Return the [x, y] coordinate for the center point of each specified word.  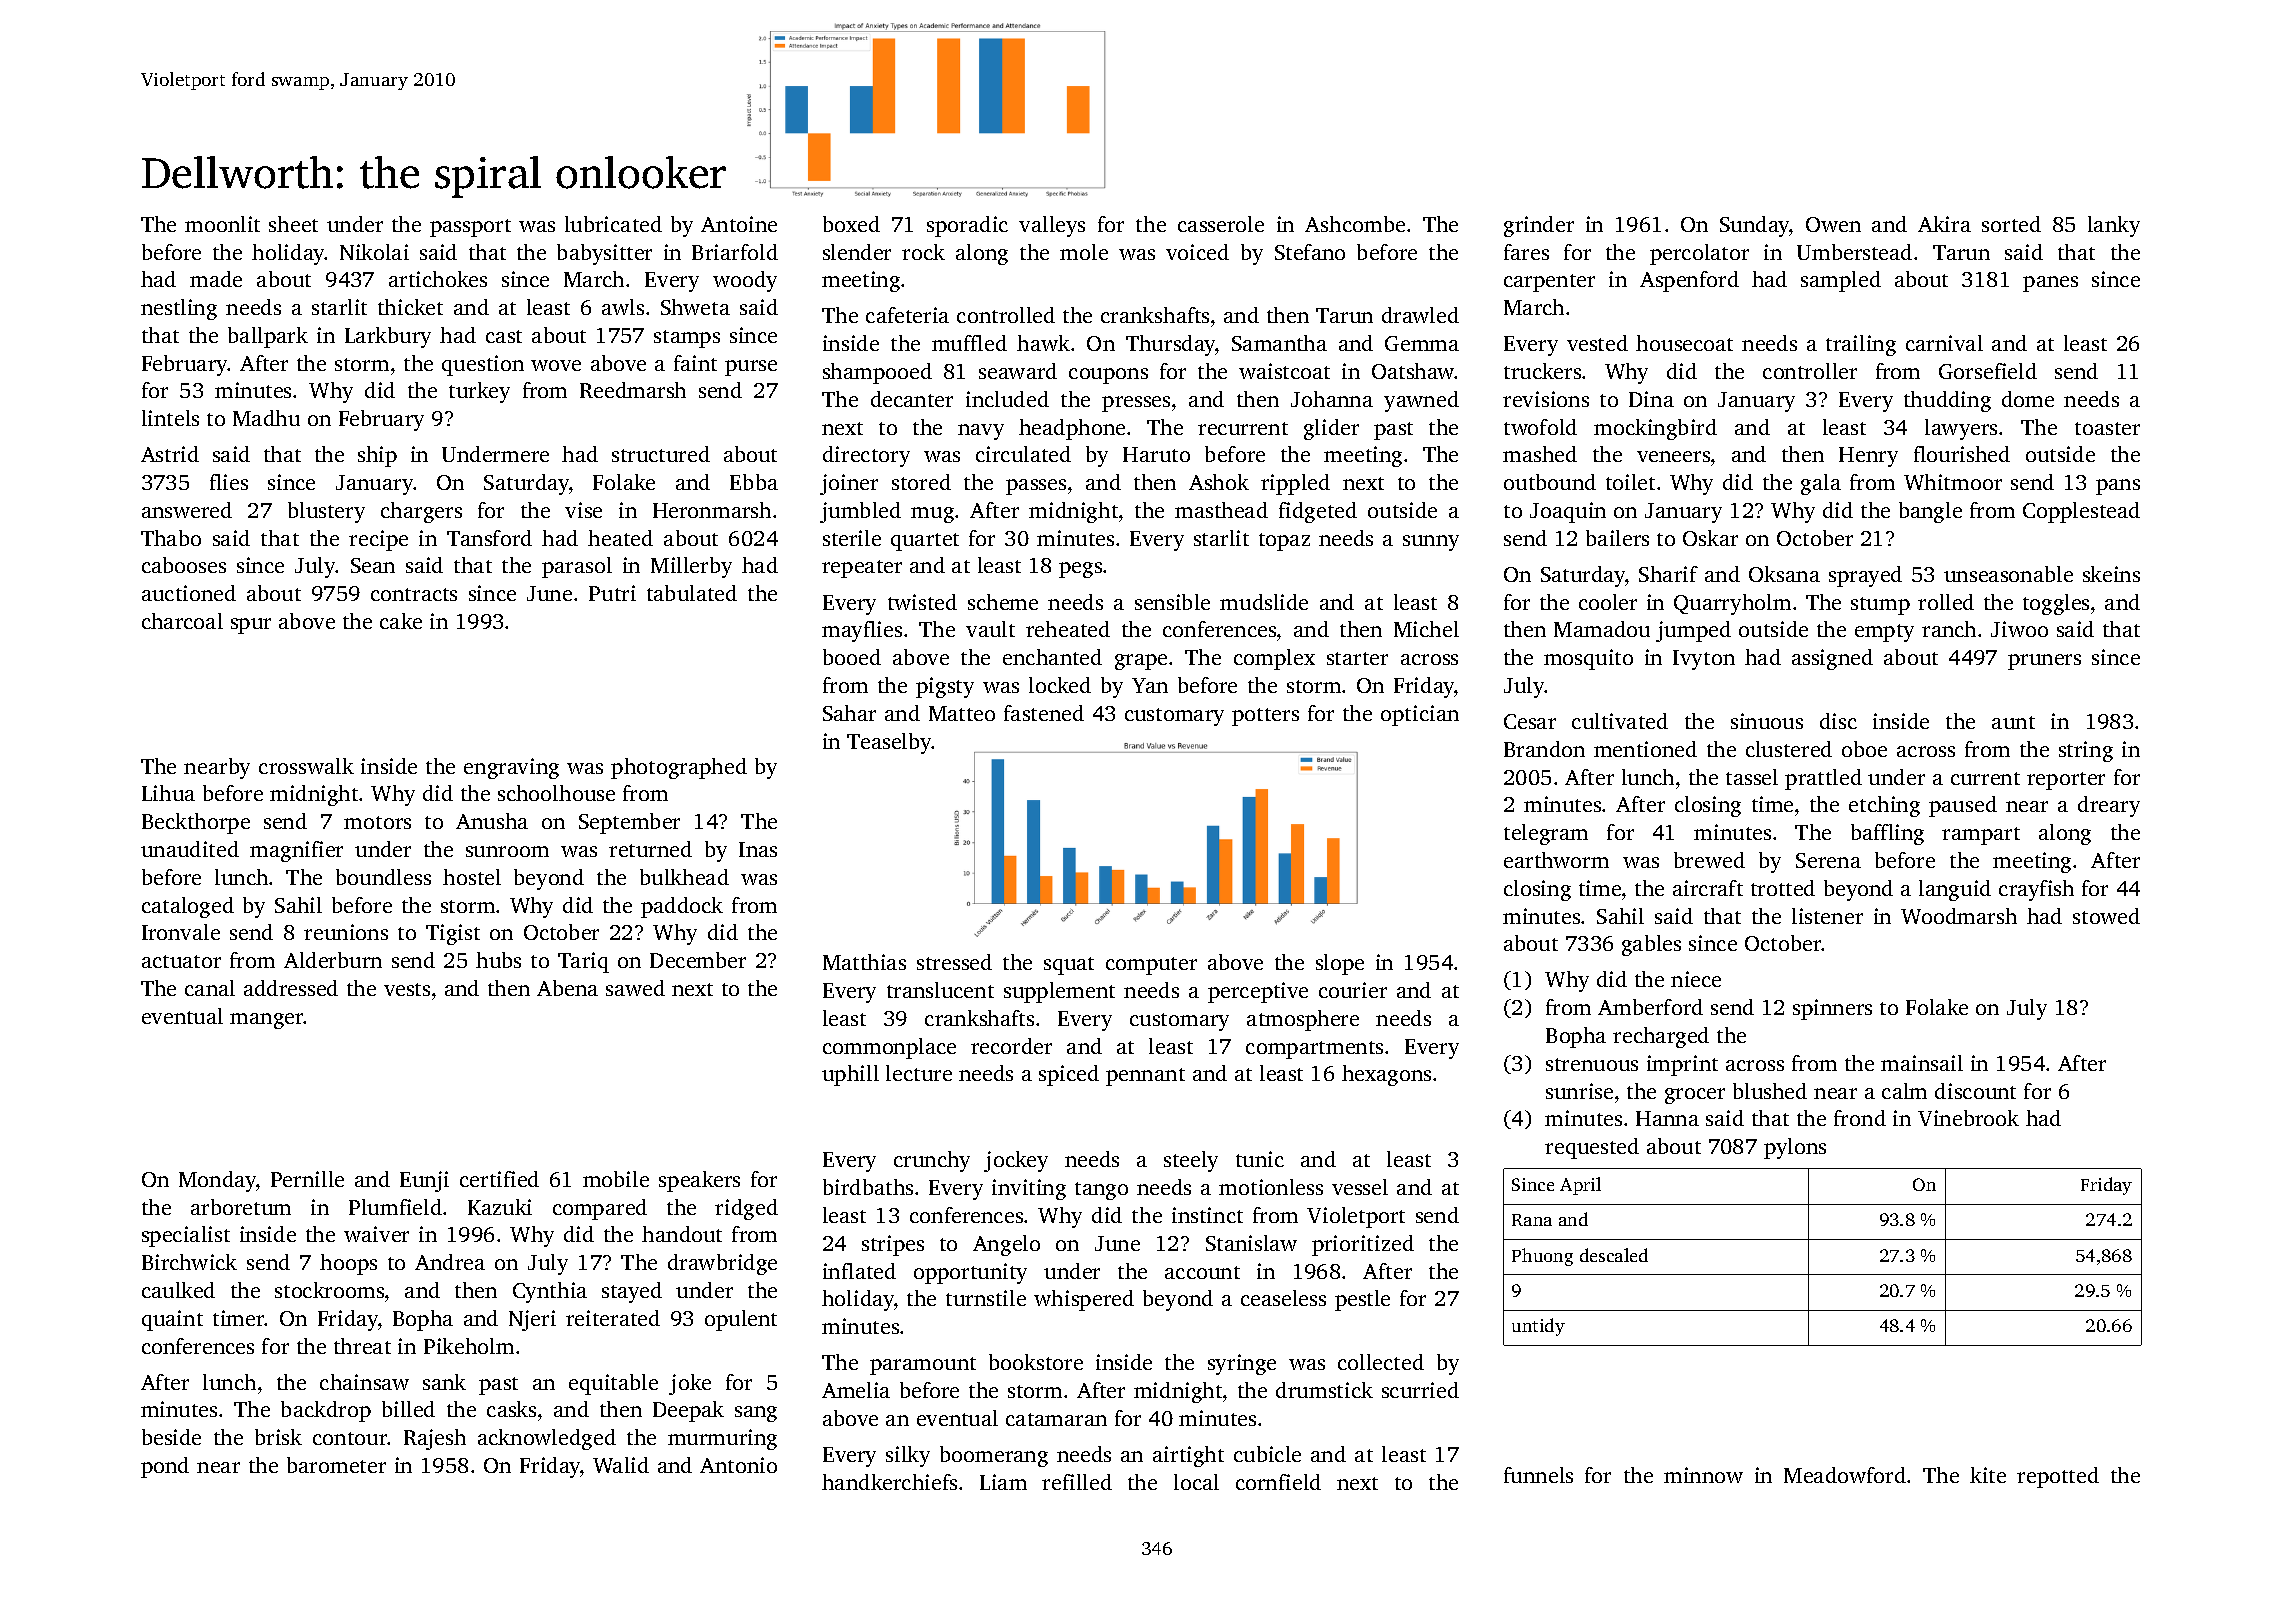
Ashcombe [1355, 224]
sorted [2011, 224]
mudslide [1264, 602]
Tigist [453, 934]
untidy [1538, 1327]
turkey [479, 392]
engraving [511, 768]
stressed [954, 962]
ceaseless [1283, 1298]
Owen [1833, 224]
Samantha [1279, 343]
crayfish [2036, 890]
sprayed [1865, 576]
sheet [293, 224]
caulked [178, 1290]
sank [444, 1382]
